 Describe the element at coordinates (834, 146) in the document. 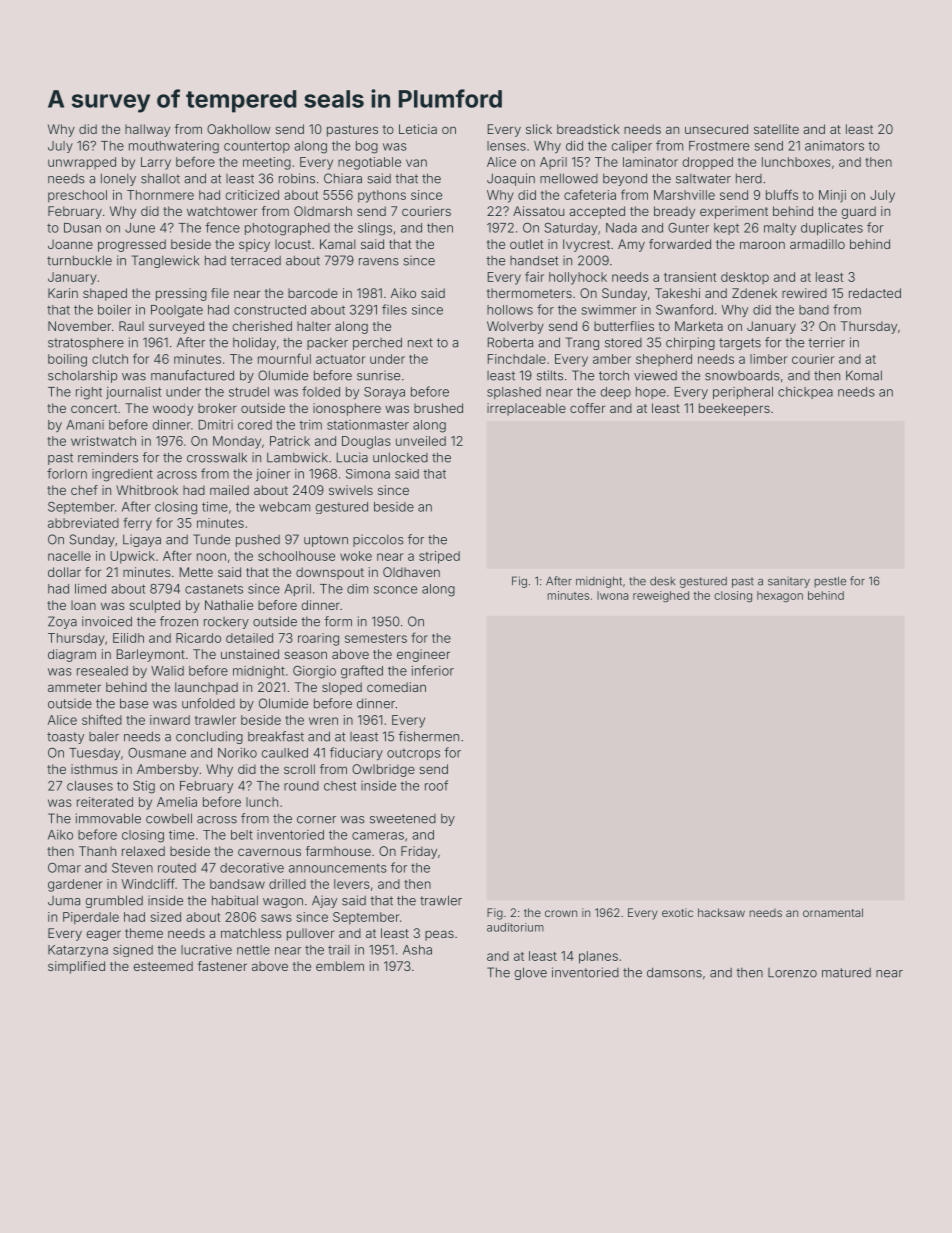

I see `animators` at that location.
